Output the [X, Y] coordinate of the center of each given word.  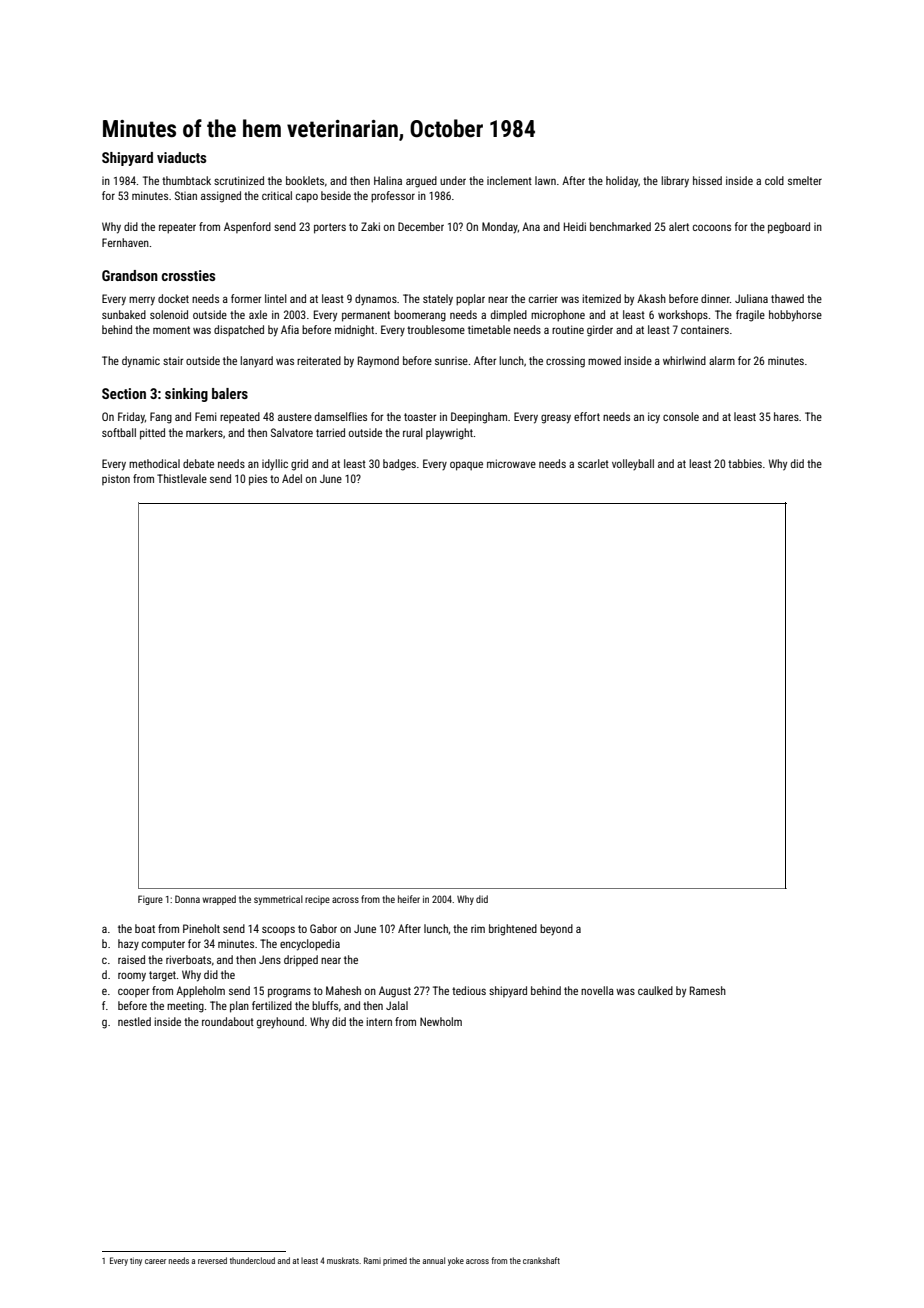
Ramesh [708, 990]
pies [258, 480]
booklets [305, 180]
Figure [150, 900]
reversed [212, 1260]
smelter [805, 180]
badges [399, 465]
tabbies [745, 463]
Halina [388, 180]
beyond [556, 929]
